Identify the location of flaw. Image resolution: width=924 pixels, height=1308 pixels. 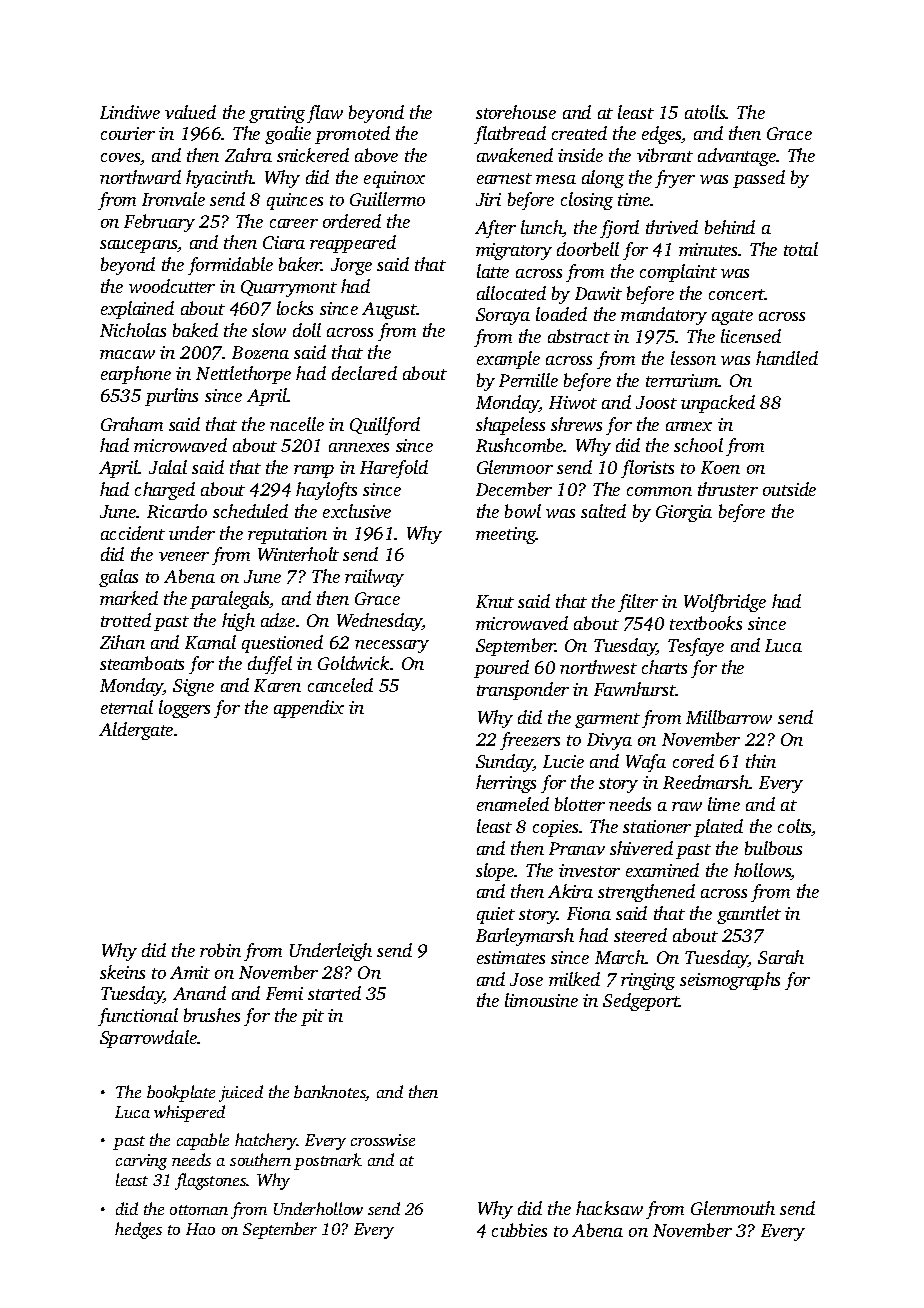
(325, 114).
